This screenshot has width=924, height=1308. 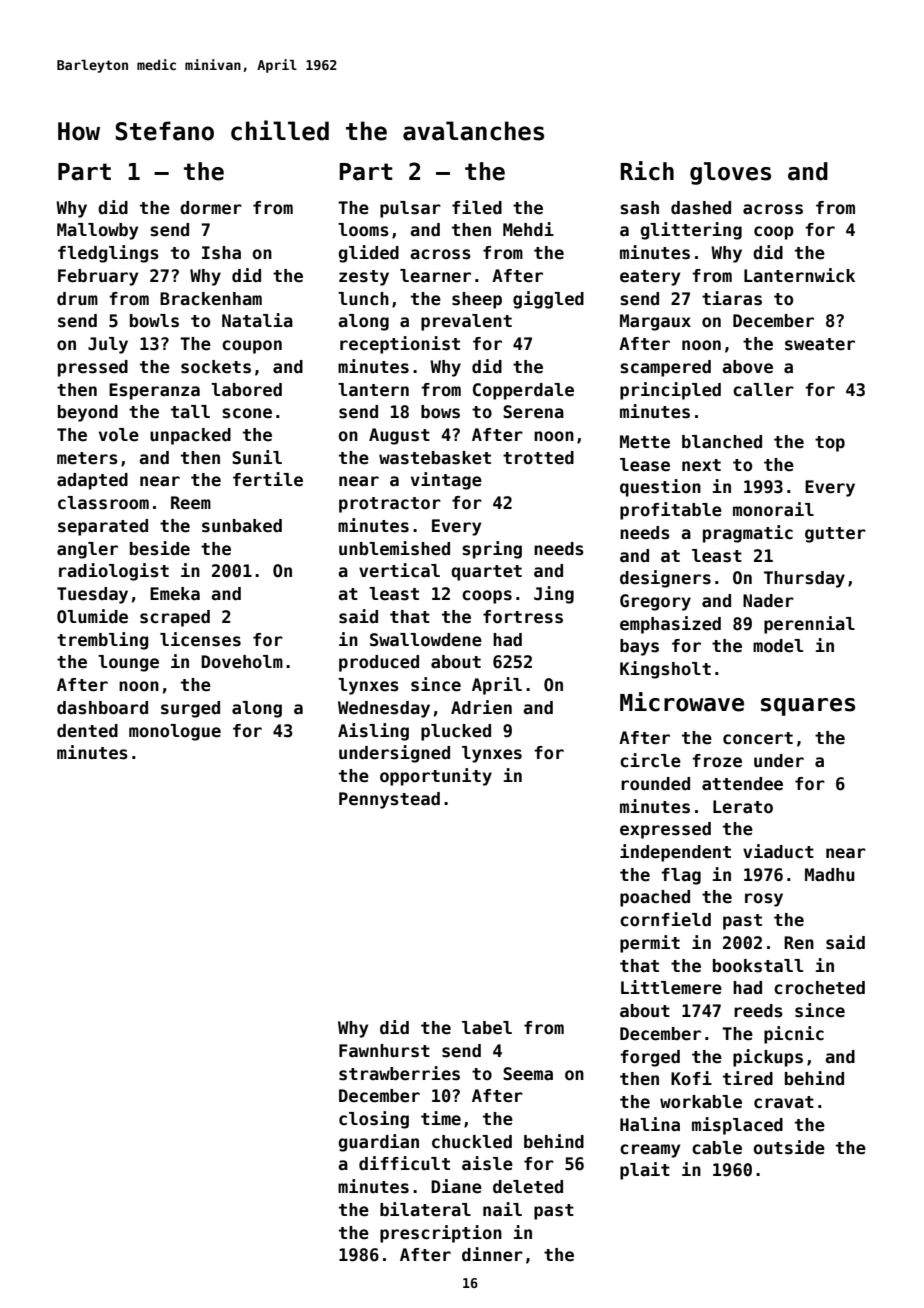 I want to click on top, so click(x=830, y=444).
